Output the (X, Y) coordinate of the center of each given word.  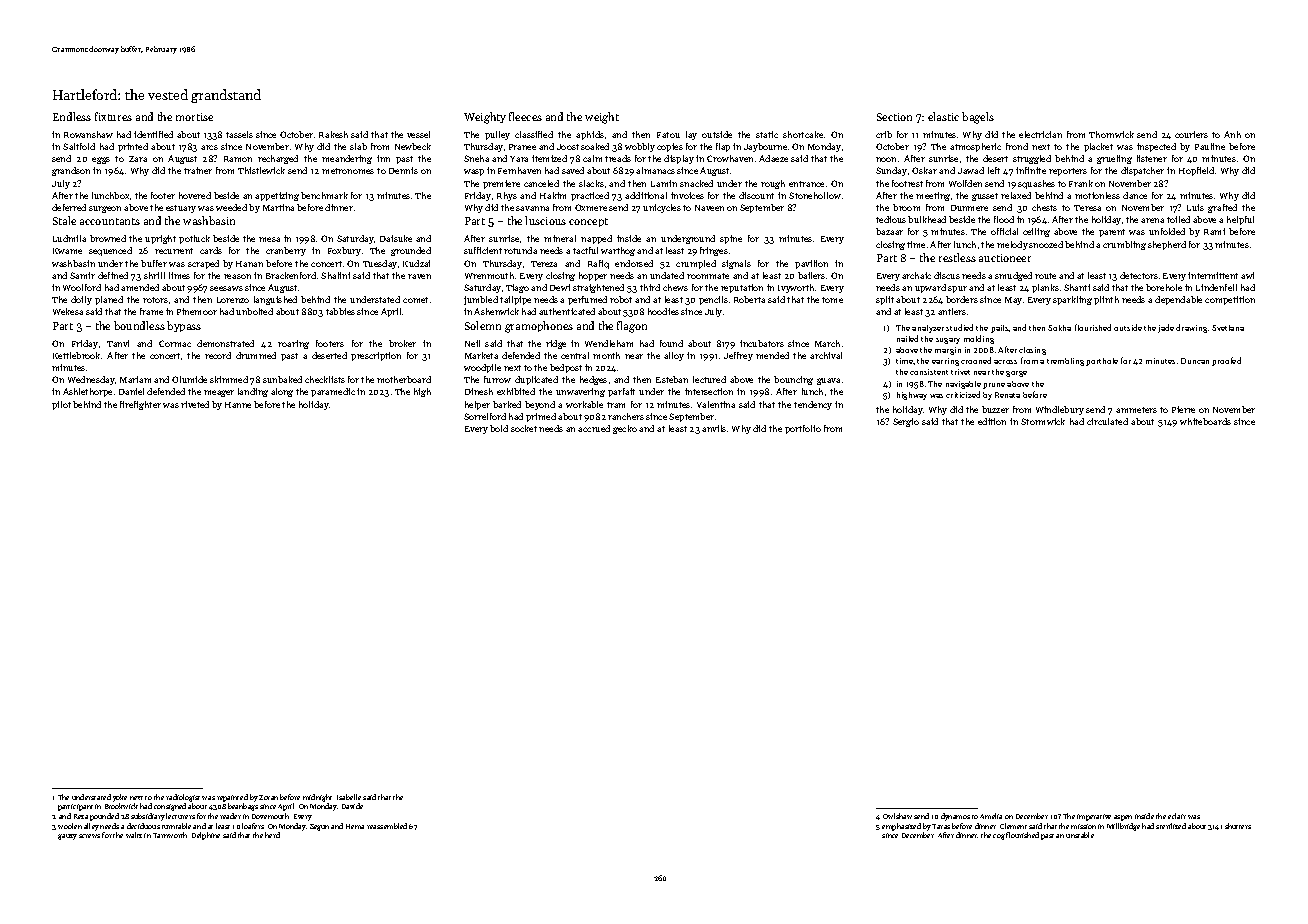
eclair (1177, 816)
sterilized (1171, 826)
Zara (138, 159)
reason (237, 276)
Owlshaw (897, 816)
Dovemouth (270, 816)
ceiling (1036, 232)
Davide (352, 806)
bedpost (566, 368)
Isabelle (349, 797)
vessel (418, 134)
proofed (1226, 361)
